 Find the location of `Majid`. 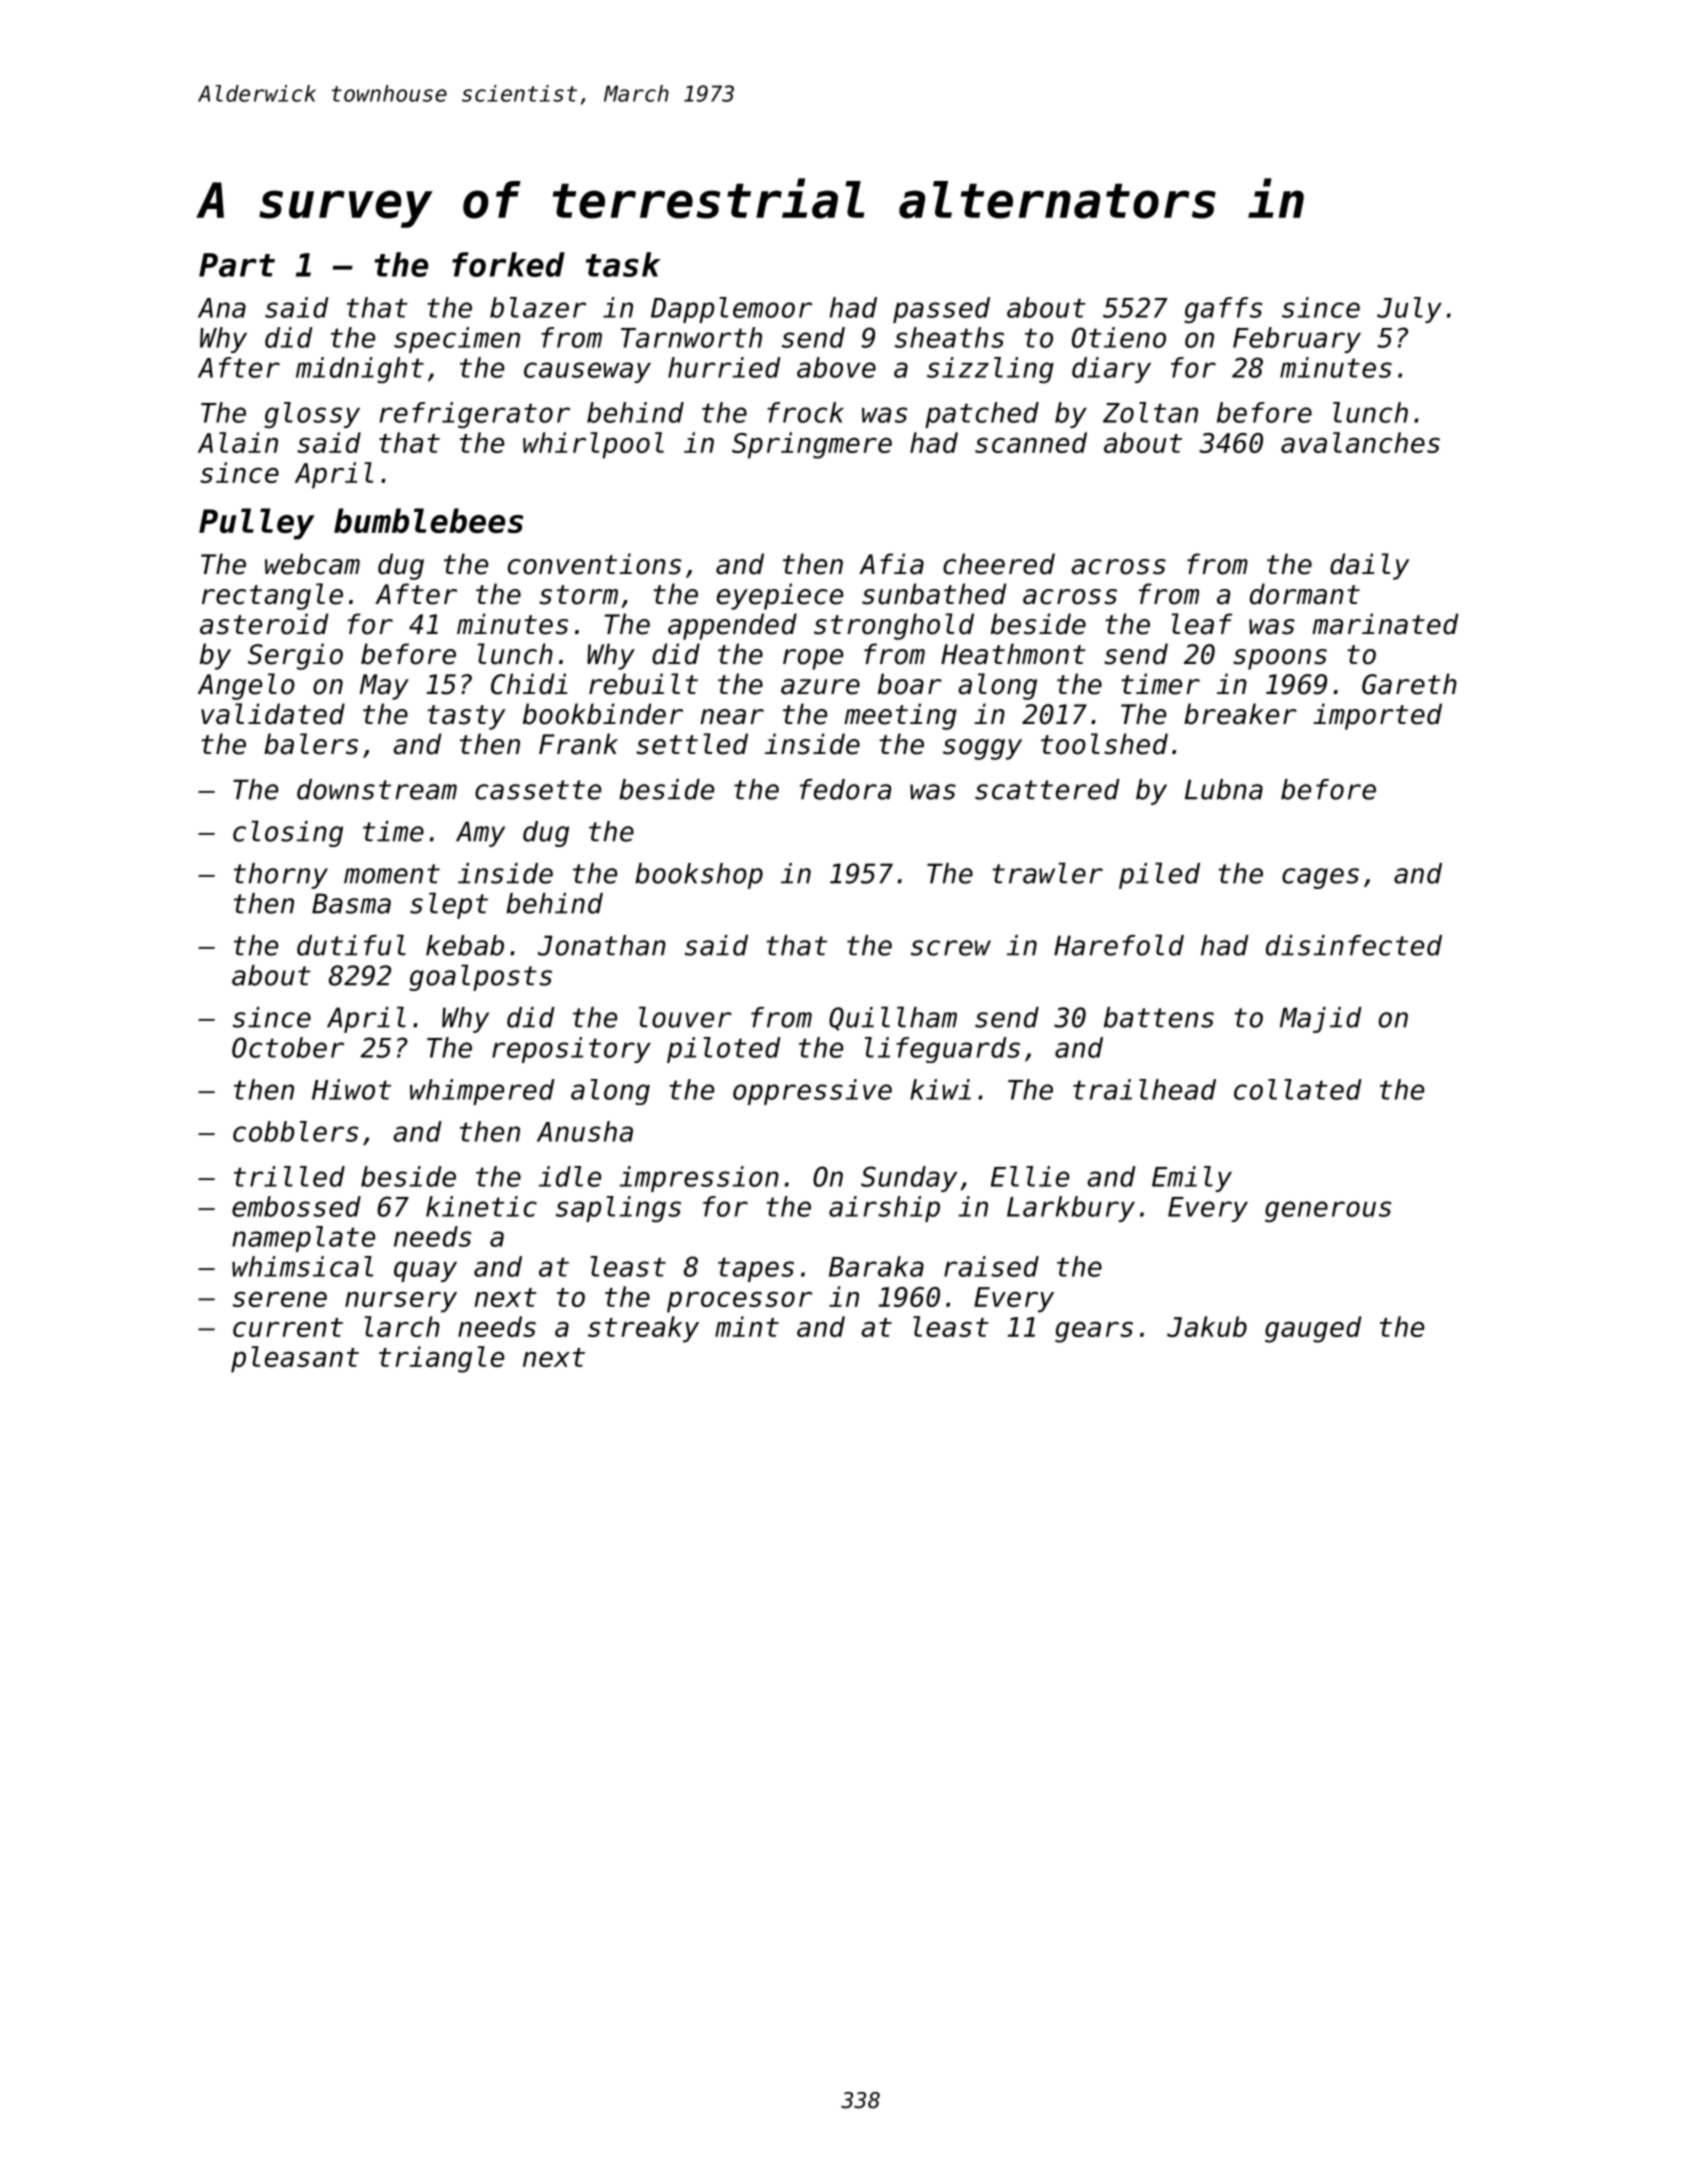

Majid is located at coordinates (1321, 1020).
